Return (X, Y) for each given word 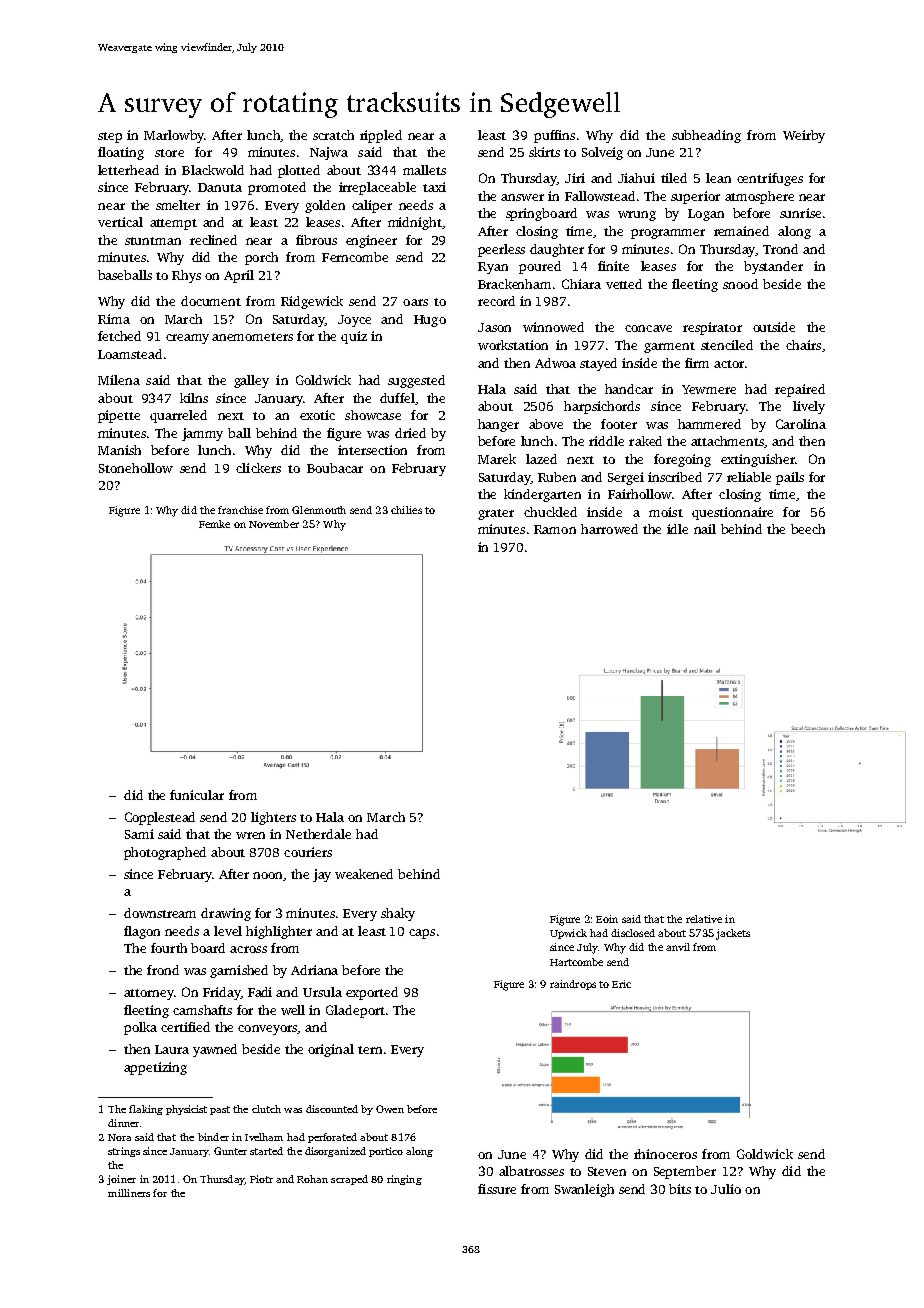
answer (522, 197)
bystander (773, 267)
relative (704, 919)
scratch (333, 135)
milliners (129, 1193)
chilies (406, 510)
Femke (214, 524)
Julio (726, 1189)
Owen (390, 1109)
